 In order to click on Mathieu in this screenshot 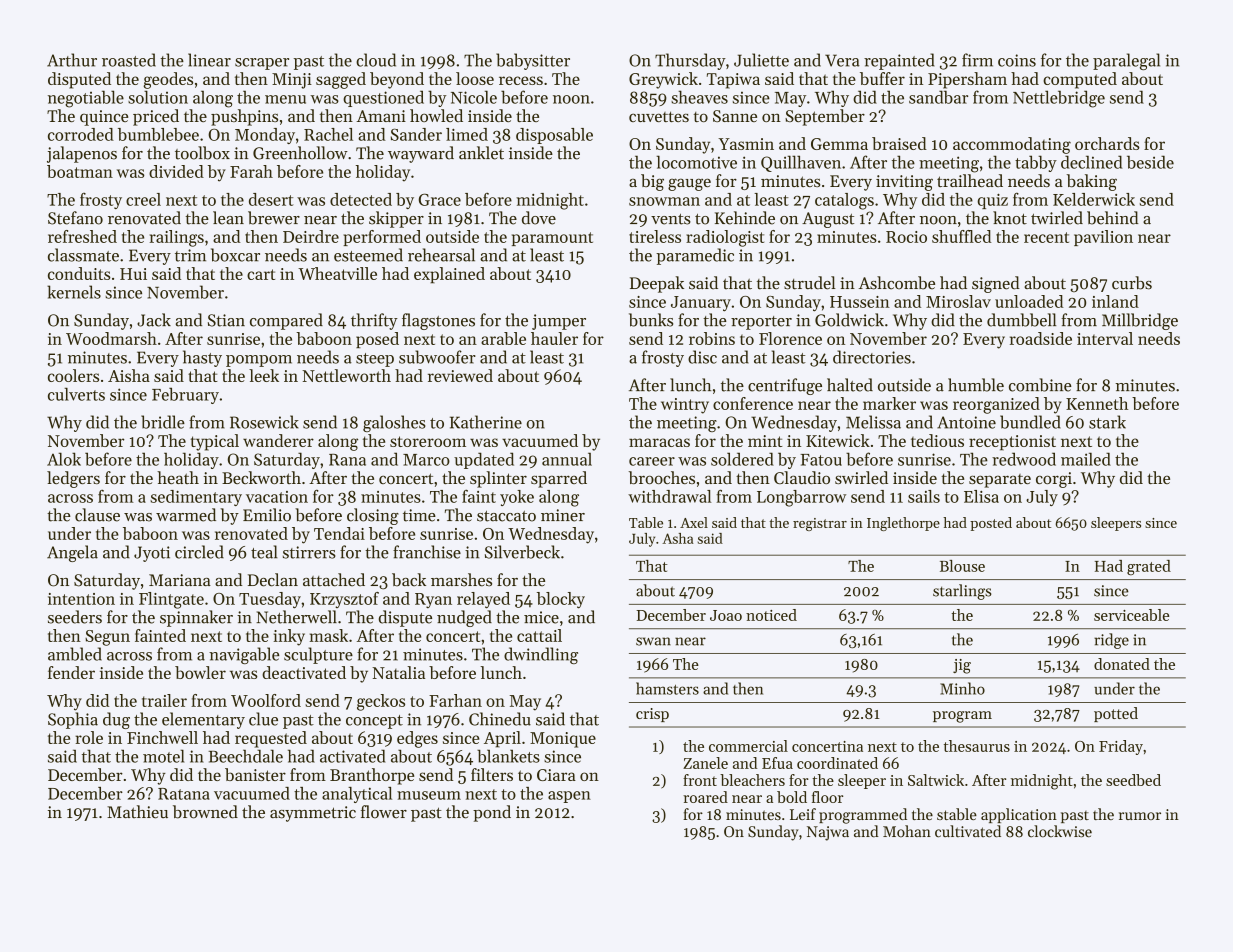, I will do `click(137, 812)`.
